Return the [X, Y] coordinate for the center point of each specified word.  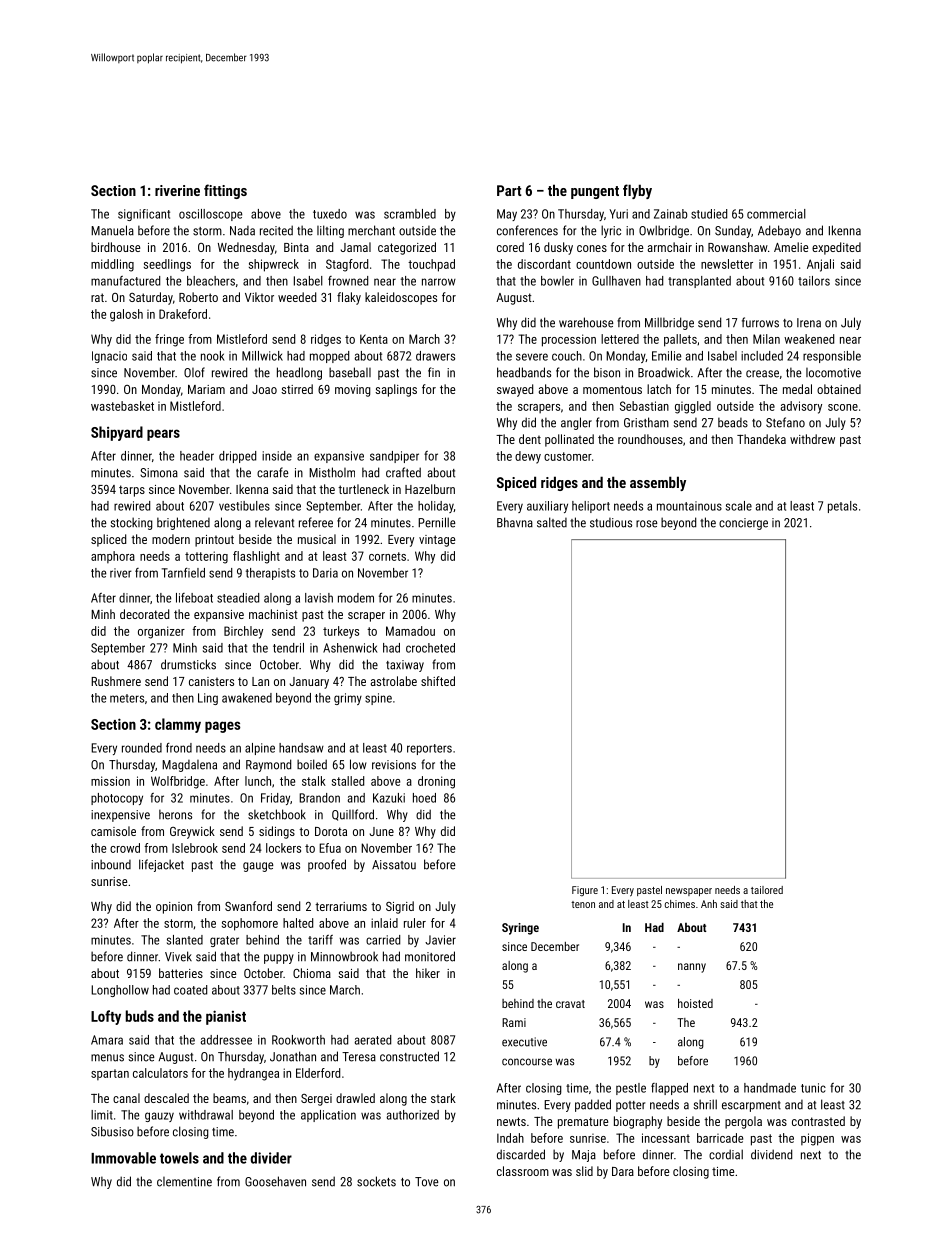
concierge [743, 524]
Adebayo [779, 231]
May [507, 215]
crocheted [430, 648]
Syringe [520, 929]
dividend [771, 1154]
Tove [426, 1182]
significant [144, 215]
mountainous [689, 506]
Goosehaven [275, 1181]
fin [434, 372]
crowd [125, 848]
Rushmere [116, 681]
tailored [767, 890]
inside [277, 456]
